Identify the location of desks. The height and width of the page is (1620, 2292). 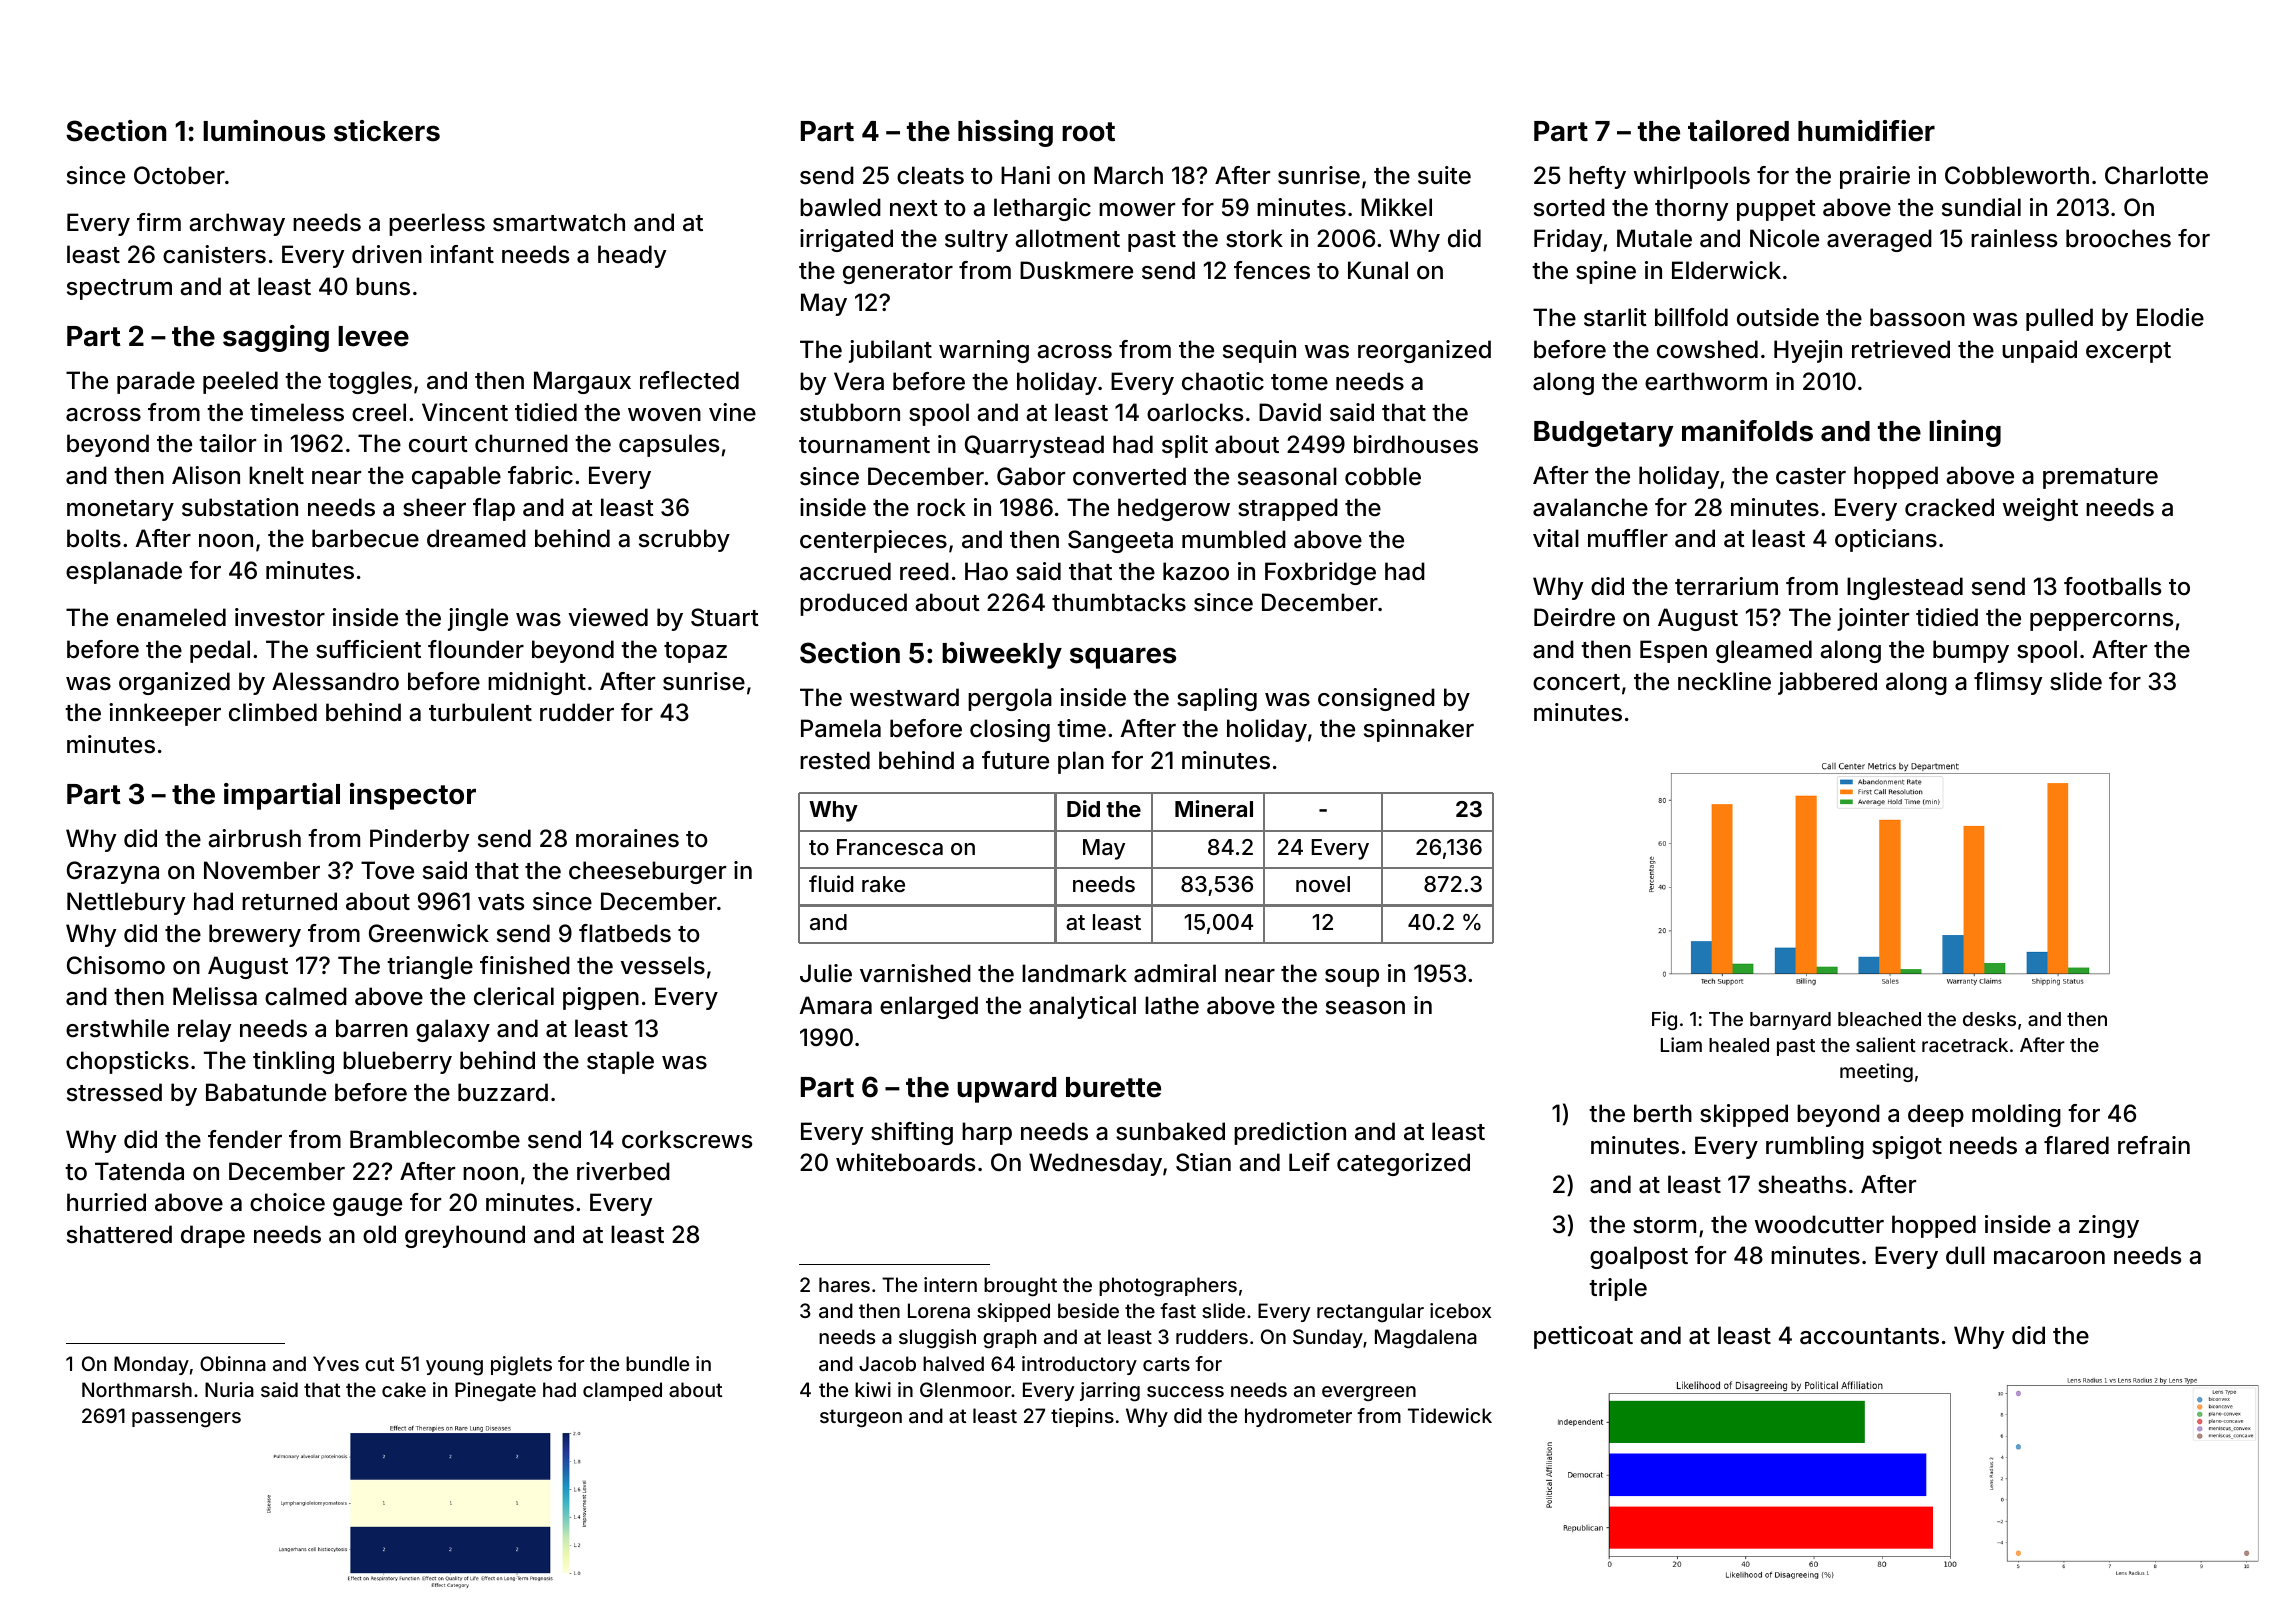
(1989, 1019).
